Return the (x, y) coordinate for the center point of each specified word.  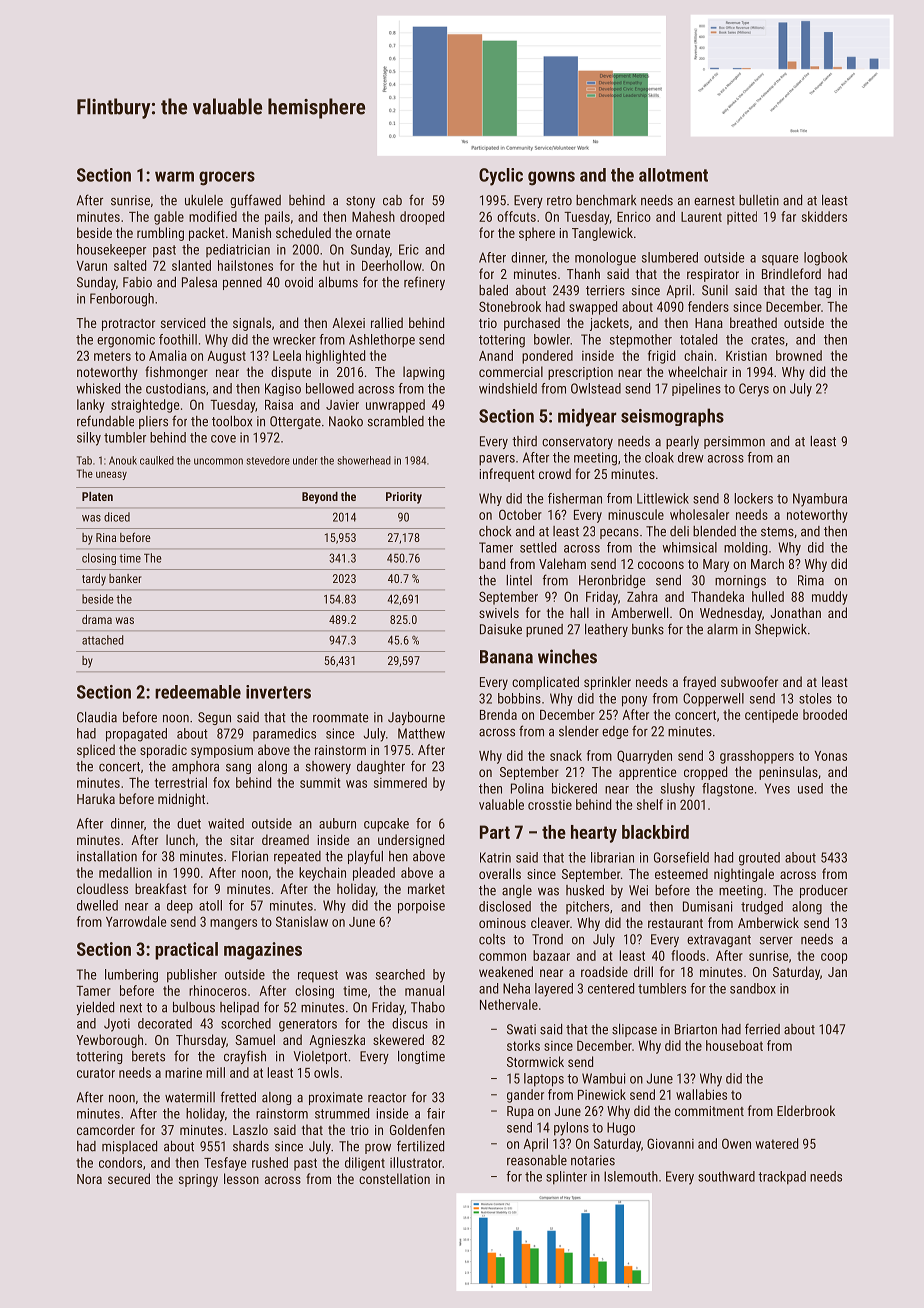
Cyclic (501, 177)
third (524, 441)
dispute (291, 373)
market (426, 888)
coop (834, 958)
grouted (759, 859)
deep (180, 907)
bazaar (551, 955)
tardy (94, 580)
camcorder (106, 1129)
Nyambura (820, 500)
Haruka (96, 798)
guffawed (255, 201)
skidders (824, 216)
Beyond (320, 498)
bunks (648, 629)
